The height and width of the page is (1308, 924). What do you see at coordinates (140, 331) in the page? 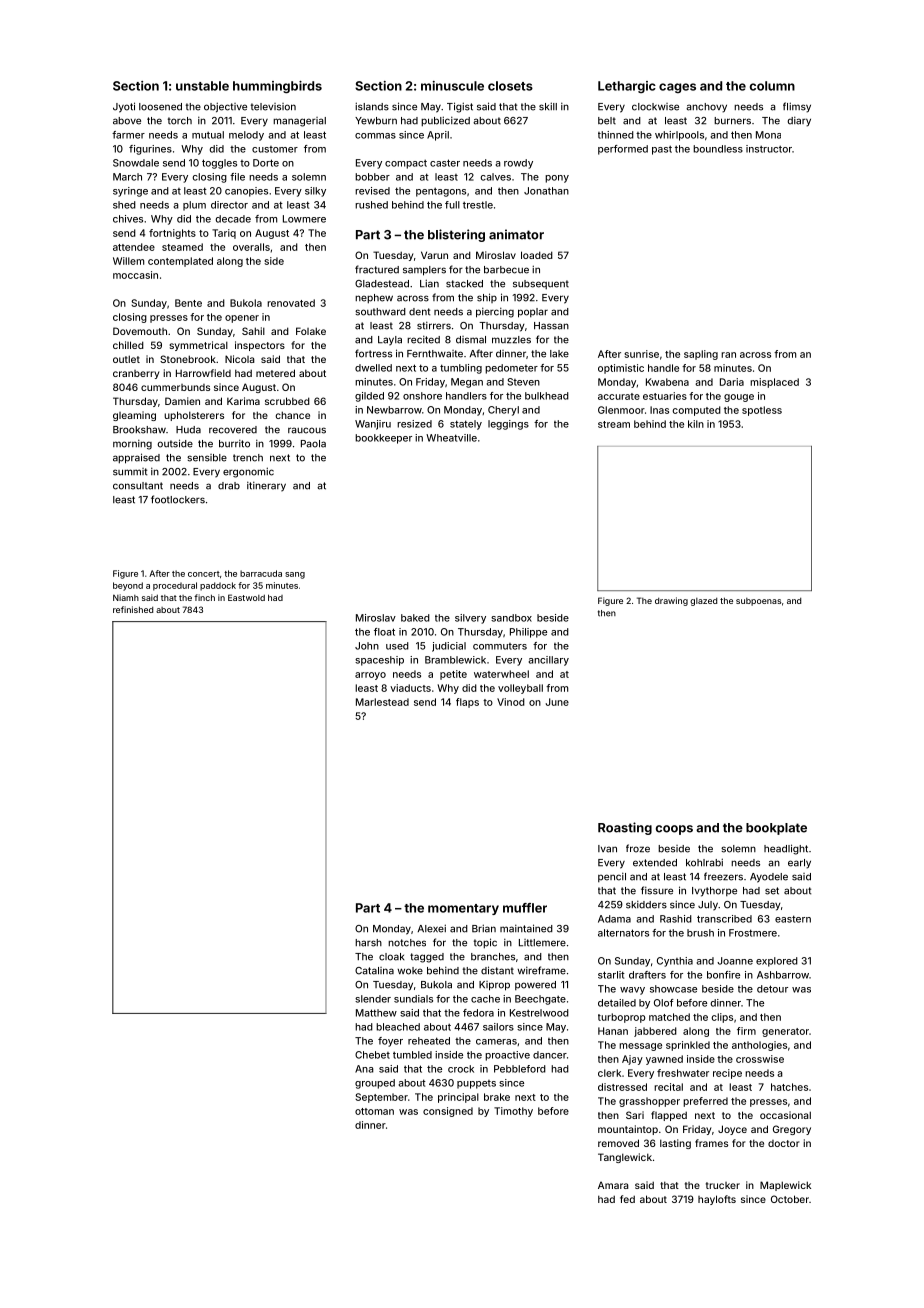
I see `Dovemouth` at bounding box center [140, 331].
